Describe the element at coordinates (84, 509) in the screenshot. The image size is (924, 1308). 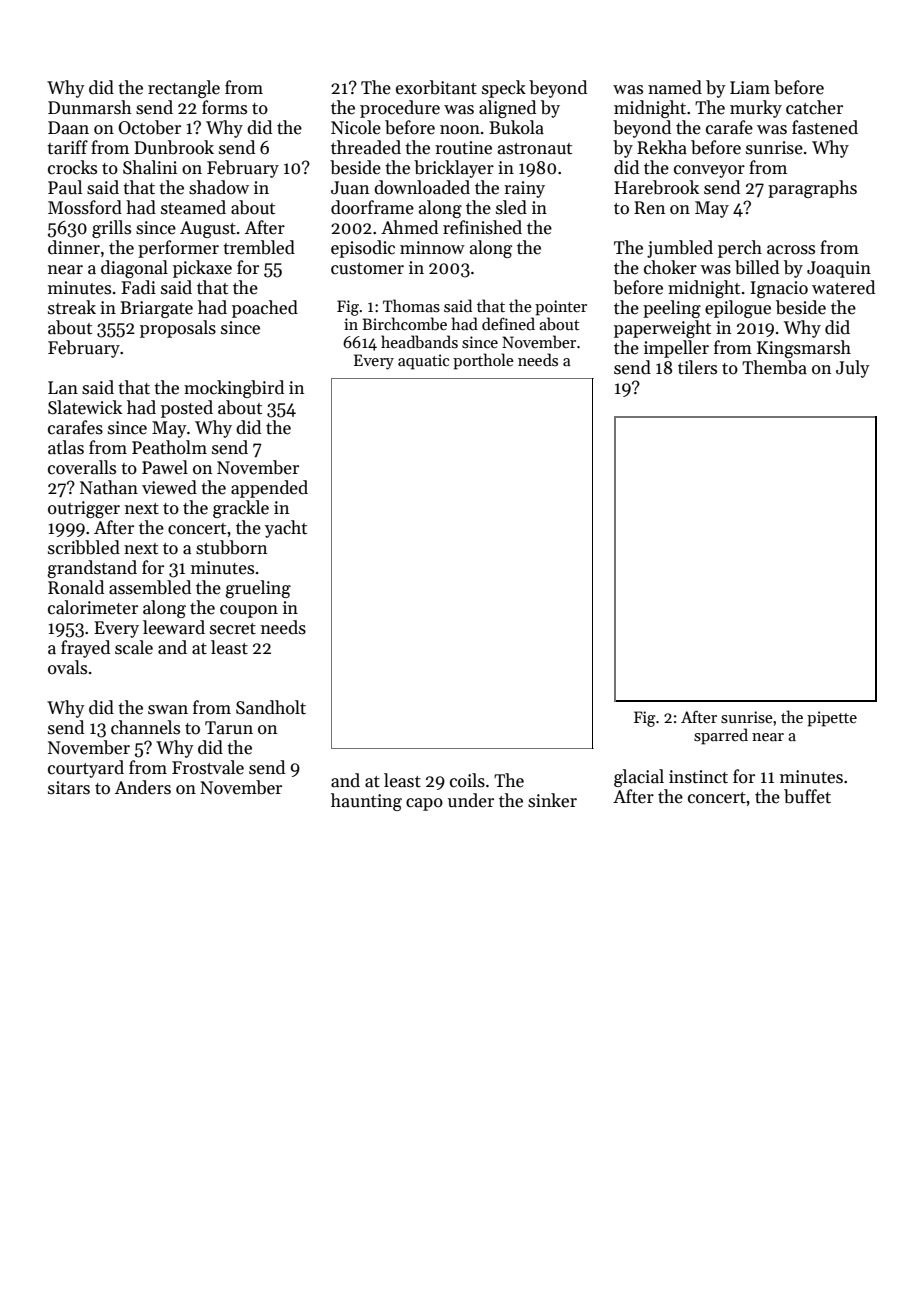
I see `outrigger` at that location.
